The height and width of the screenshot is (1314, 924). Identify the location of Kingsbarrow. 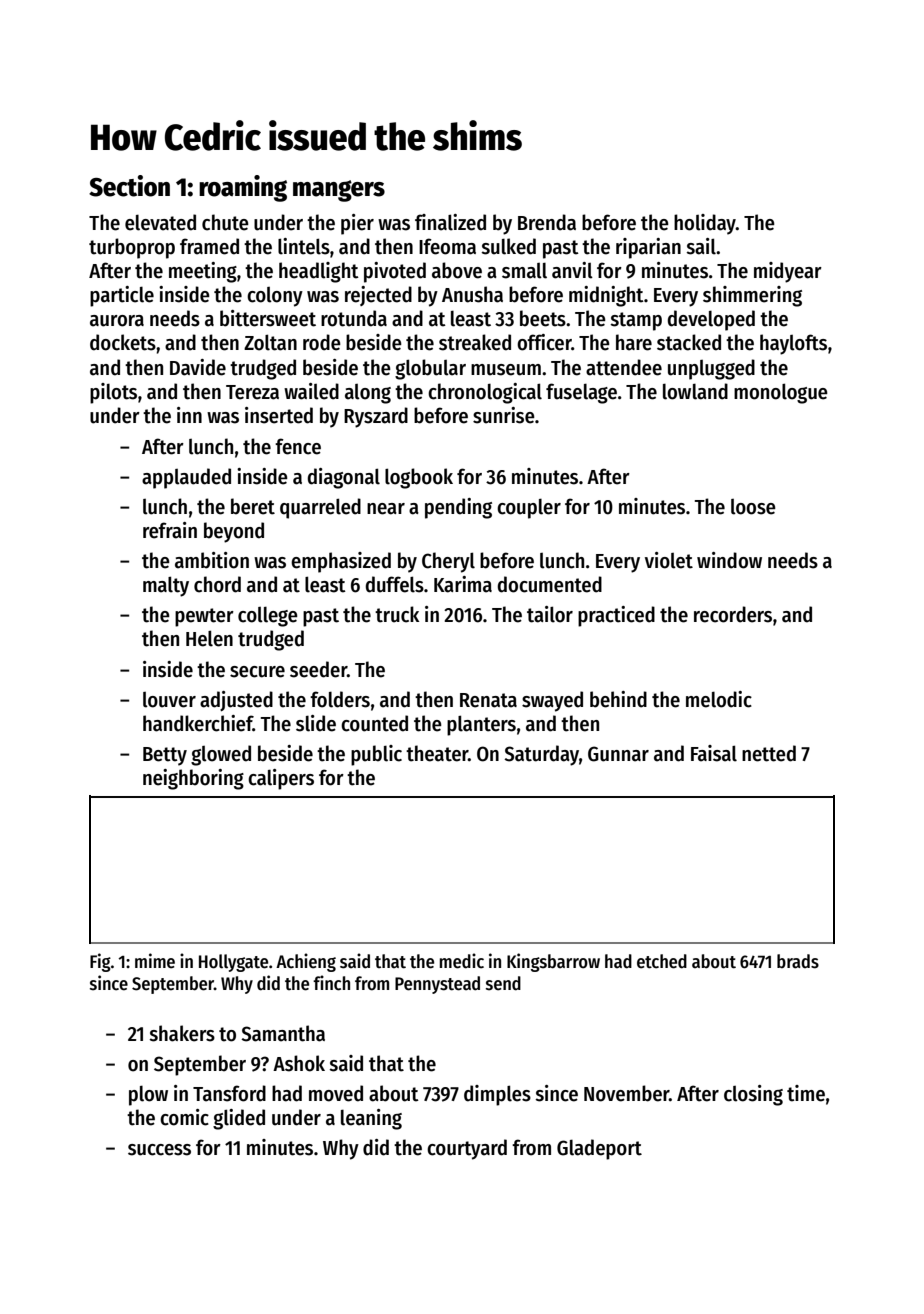
(553, 962).
